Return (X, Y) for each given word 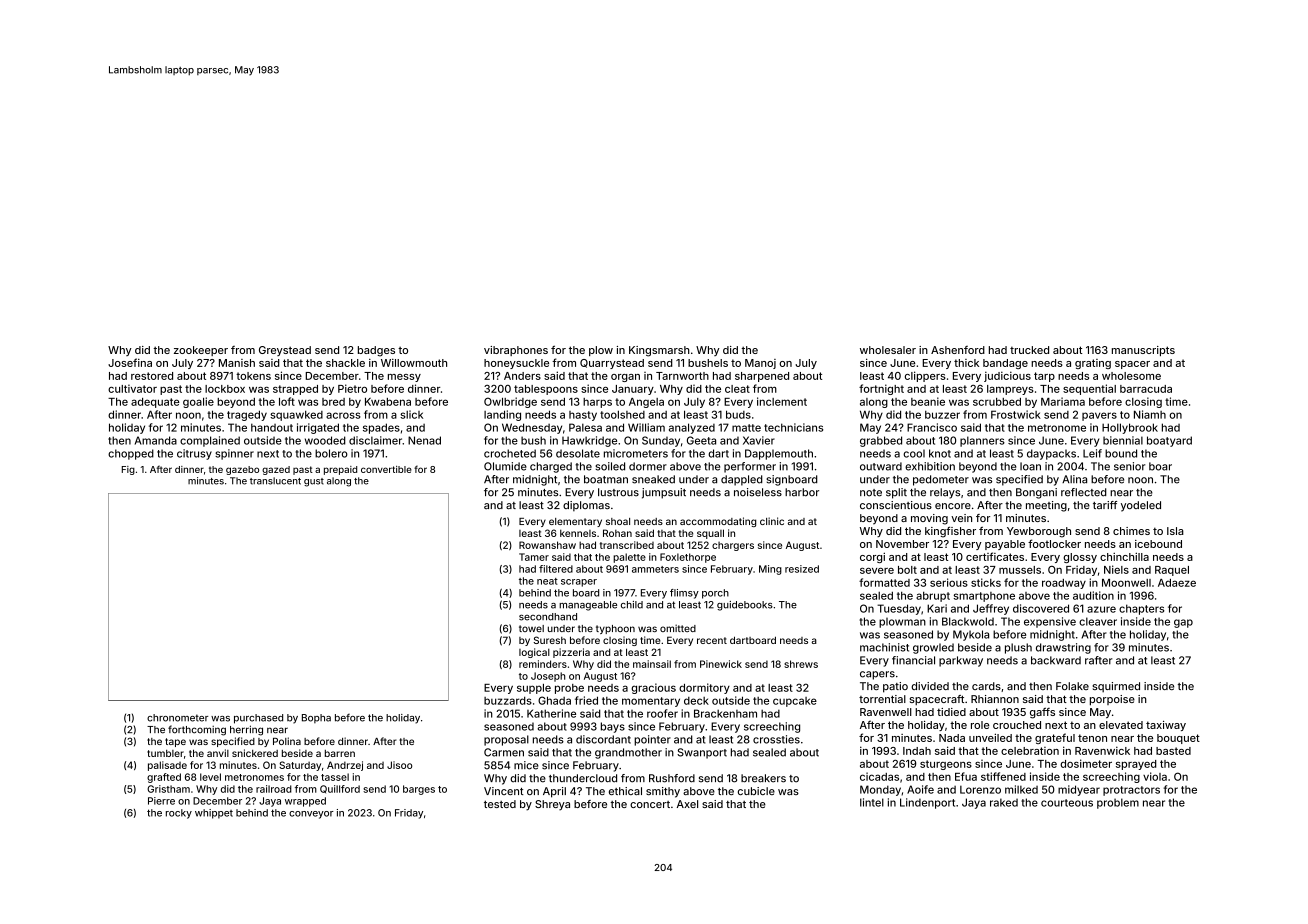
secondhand (548, 617)
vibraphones (516, 351)
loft (287, 401)
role (980, 725)
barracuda (1146, 389)
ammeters (655, 569)
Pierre (161, 801)
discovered (1041, 608)
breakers (763, 778)
